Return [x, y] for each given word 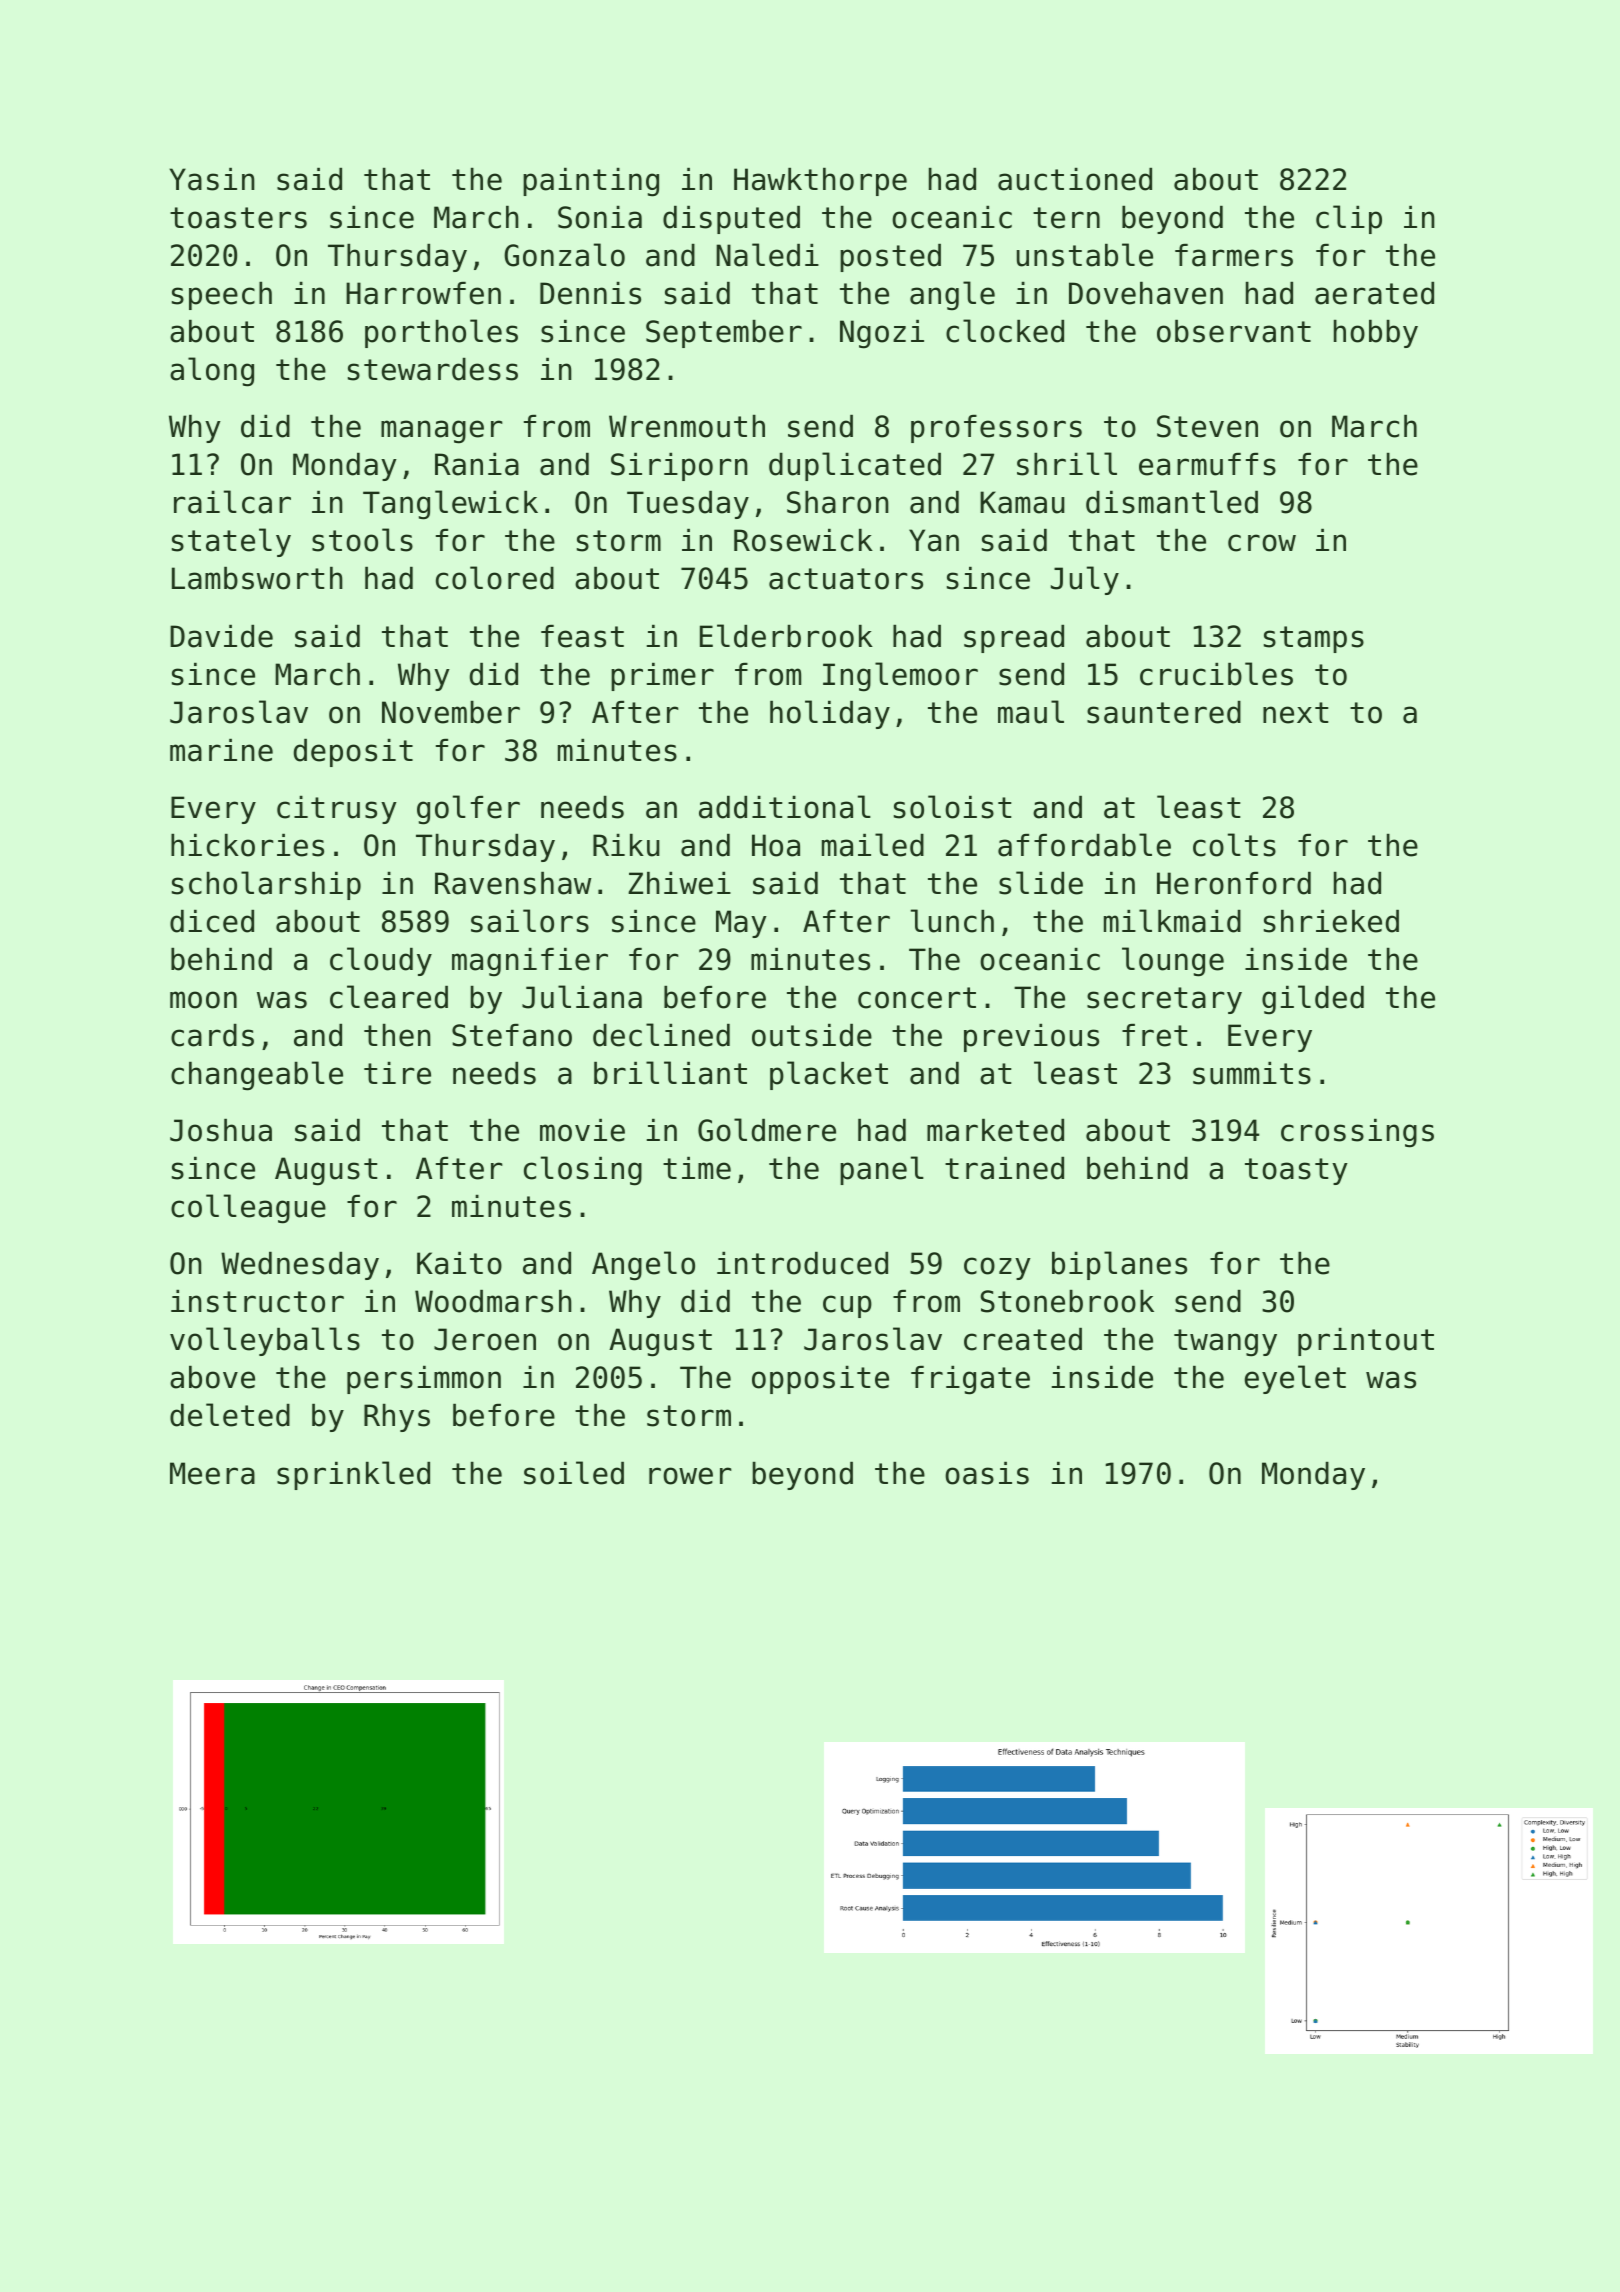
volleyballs [265, 1341]
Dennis [590, 293]
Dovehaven [1146, 293]
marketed [995, 1130]
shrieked [1331, 921]
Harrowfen [423, 293]
